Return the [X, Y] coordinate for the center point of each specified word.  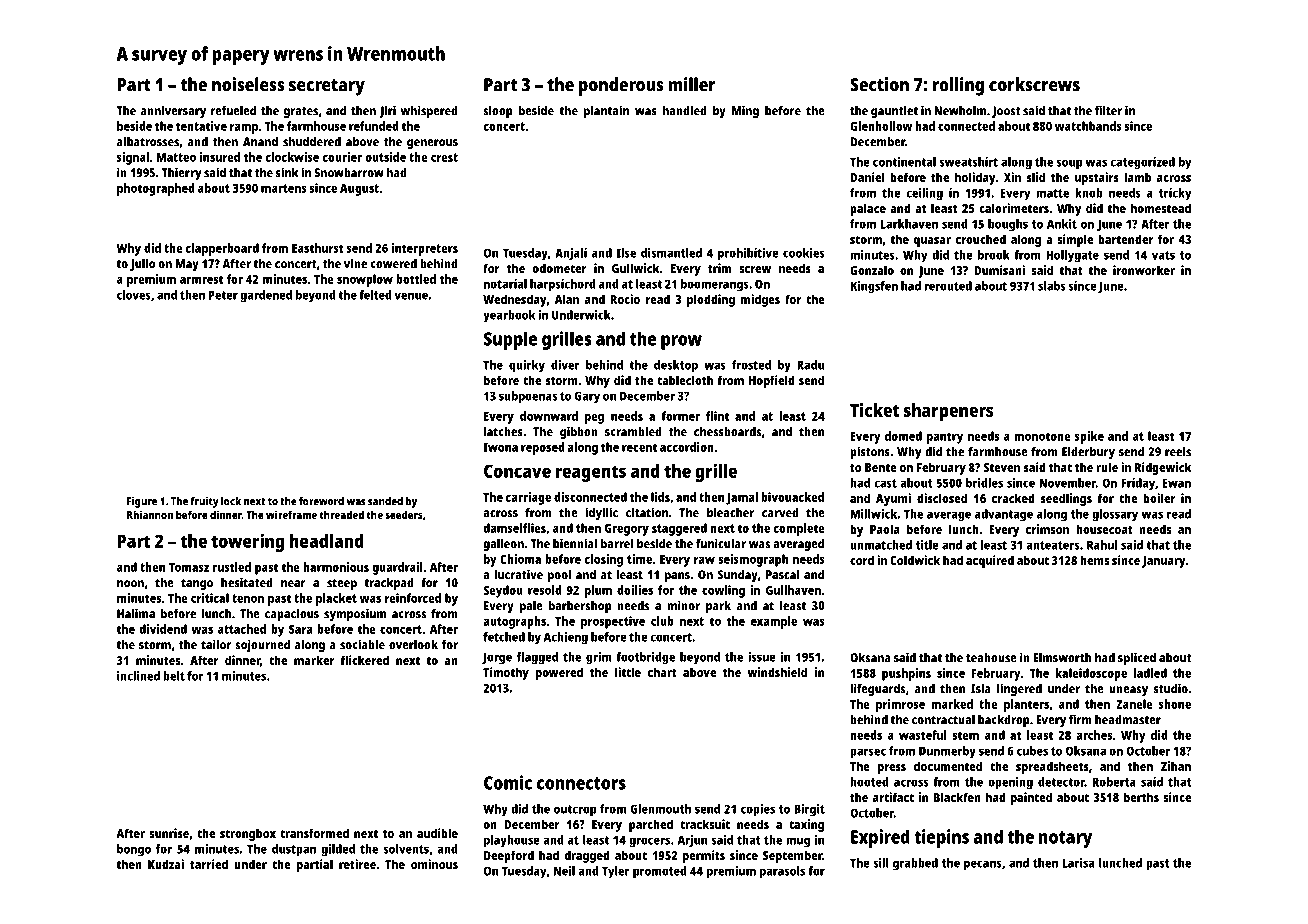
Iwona [500, 447]
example [774, 622]
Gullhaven [793, 590]
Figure [142, 502]
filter [1108, 110]
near [293, 584]
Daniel [868, 177]
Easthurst [318, 248]
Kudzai [166, 864]
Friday [1138, 484]
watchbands [1088, 126]
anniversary [173, 111]
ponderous [621, 86]
